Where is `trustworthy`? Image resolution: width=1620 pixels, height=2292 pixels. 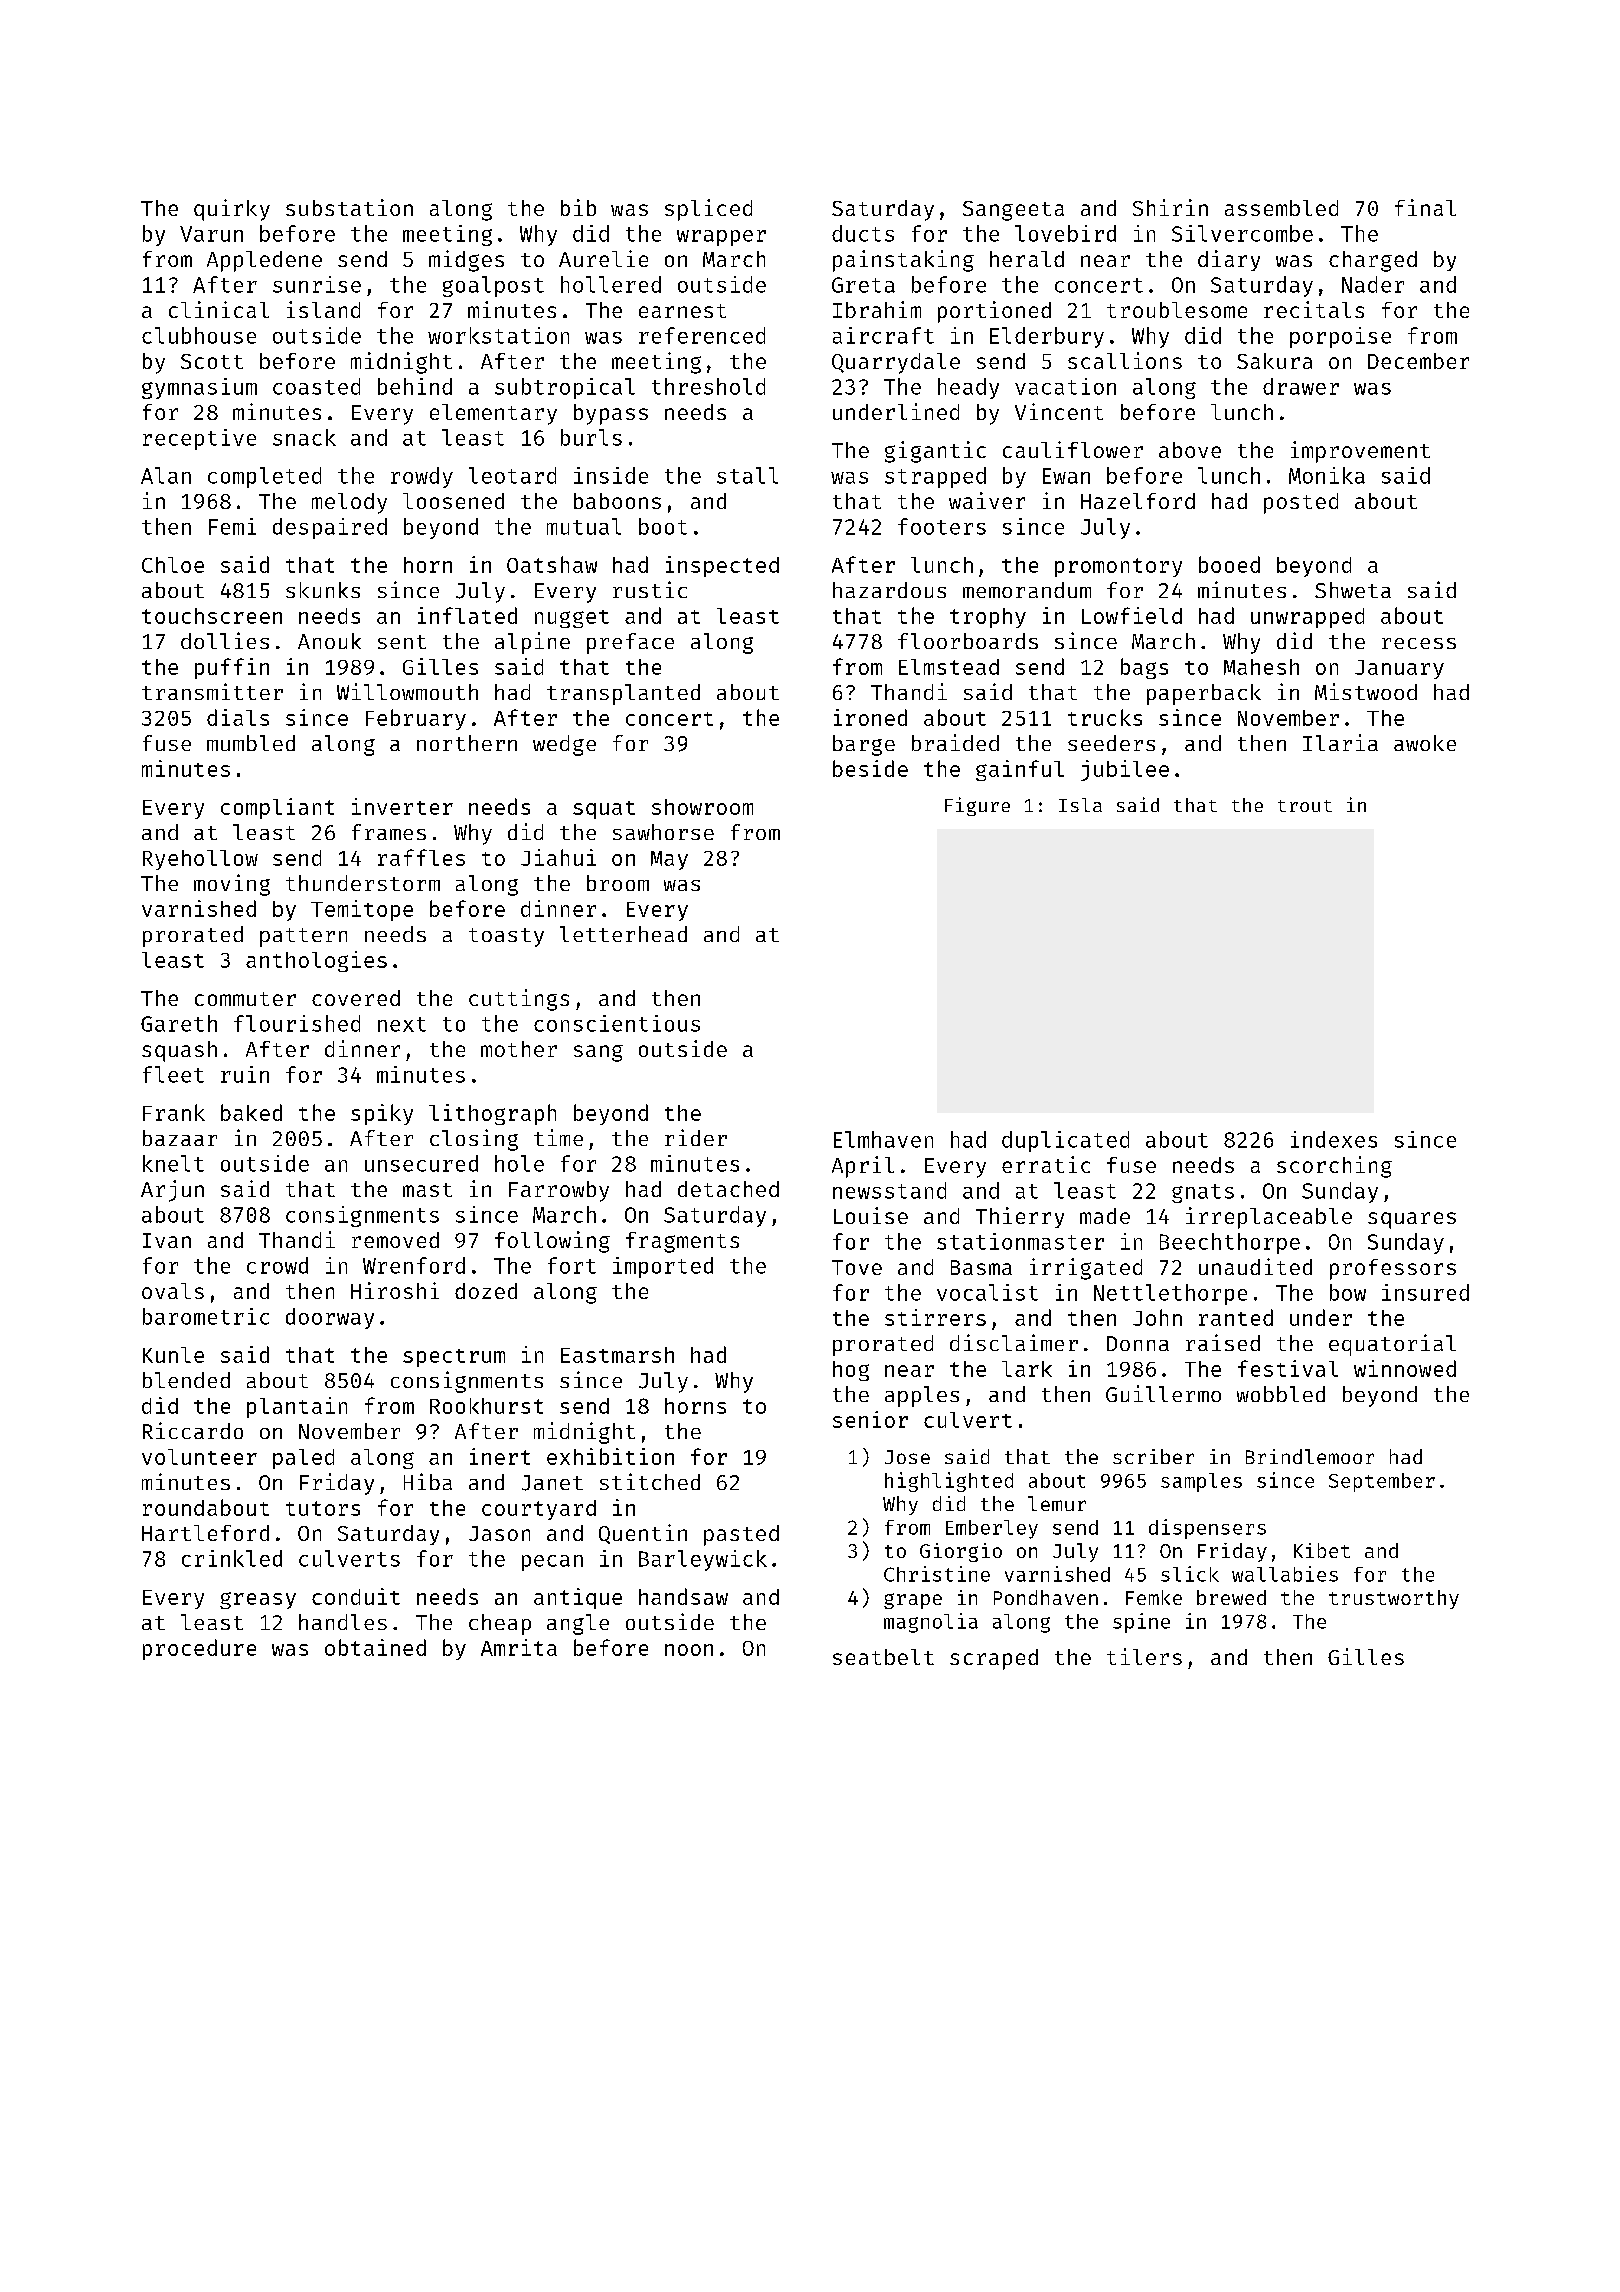 trustworthy is located at coordinates (1394, 1599).
